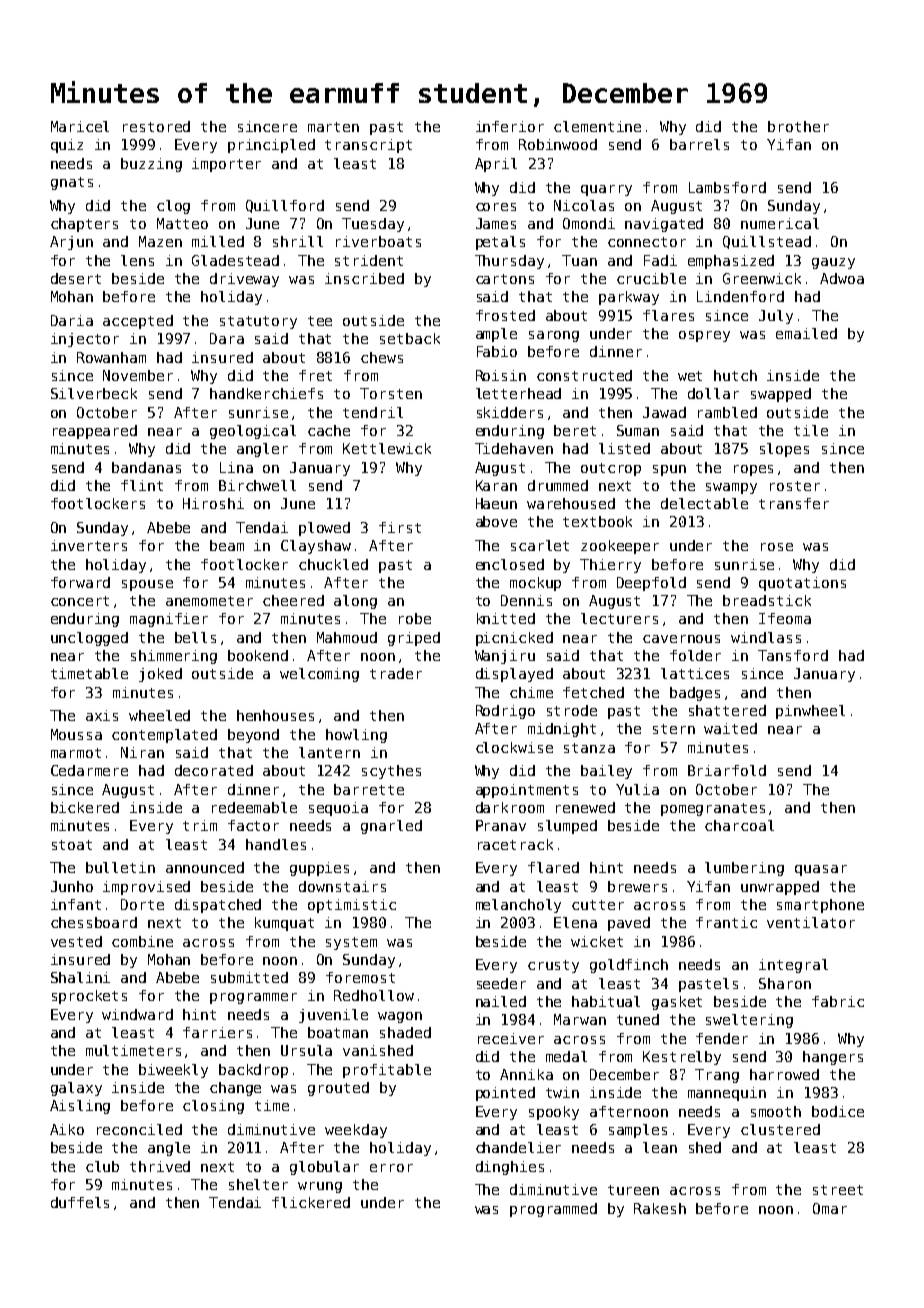  Describe the element at coordinates (510, 126) in the screenshot. I see `inferior` at that location.
